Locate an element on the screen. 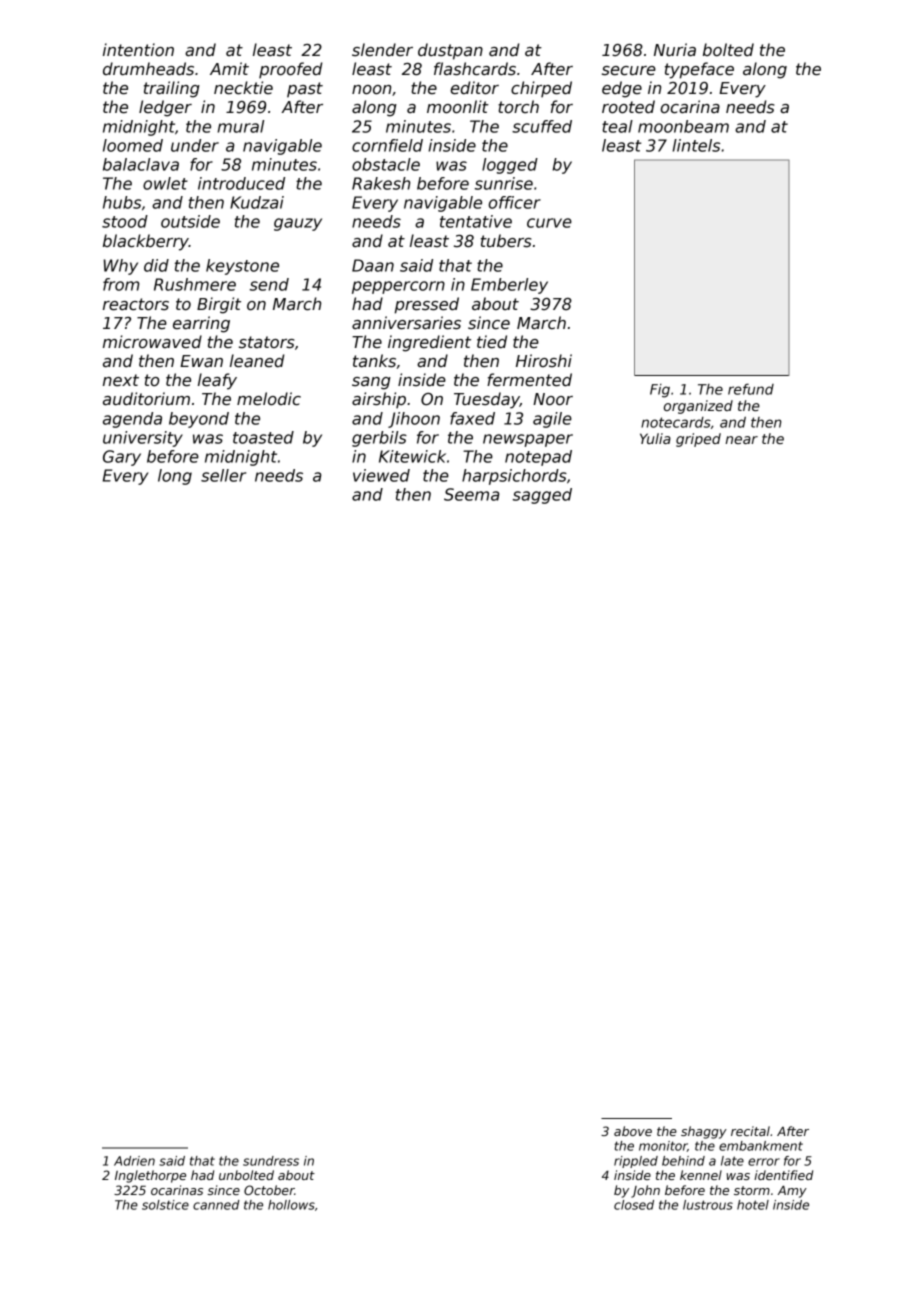 The width and height of the screenshot is (924, 1308). refund is located at coordinates (751, 389).
